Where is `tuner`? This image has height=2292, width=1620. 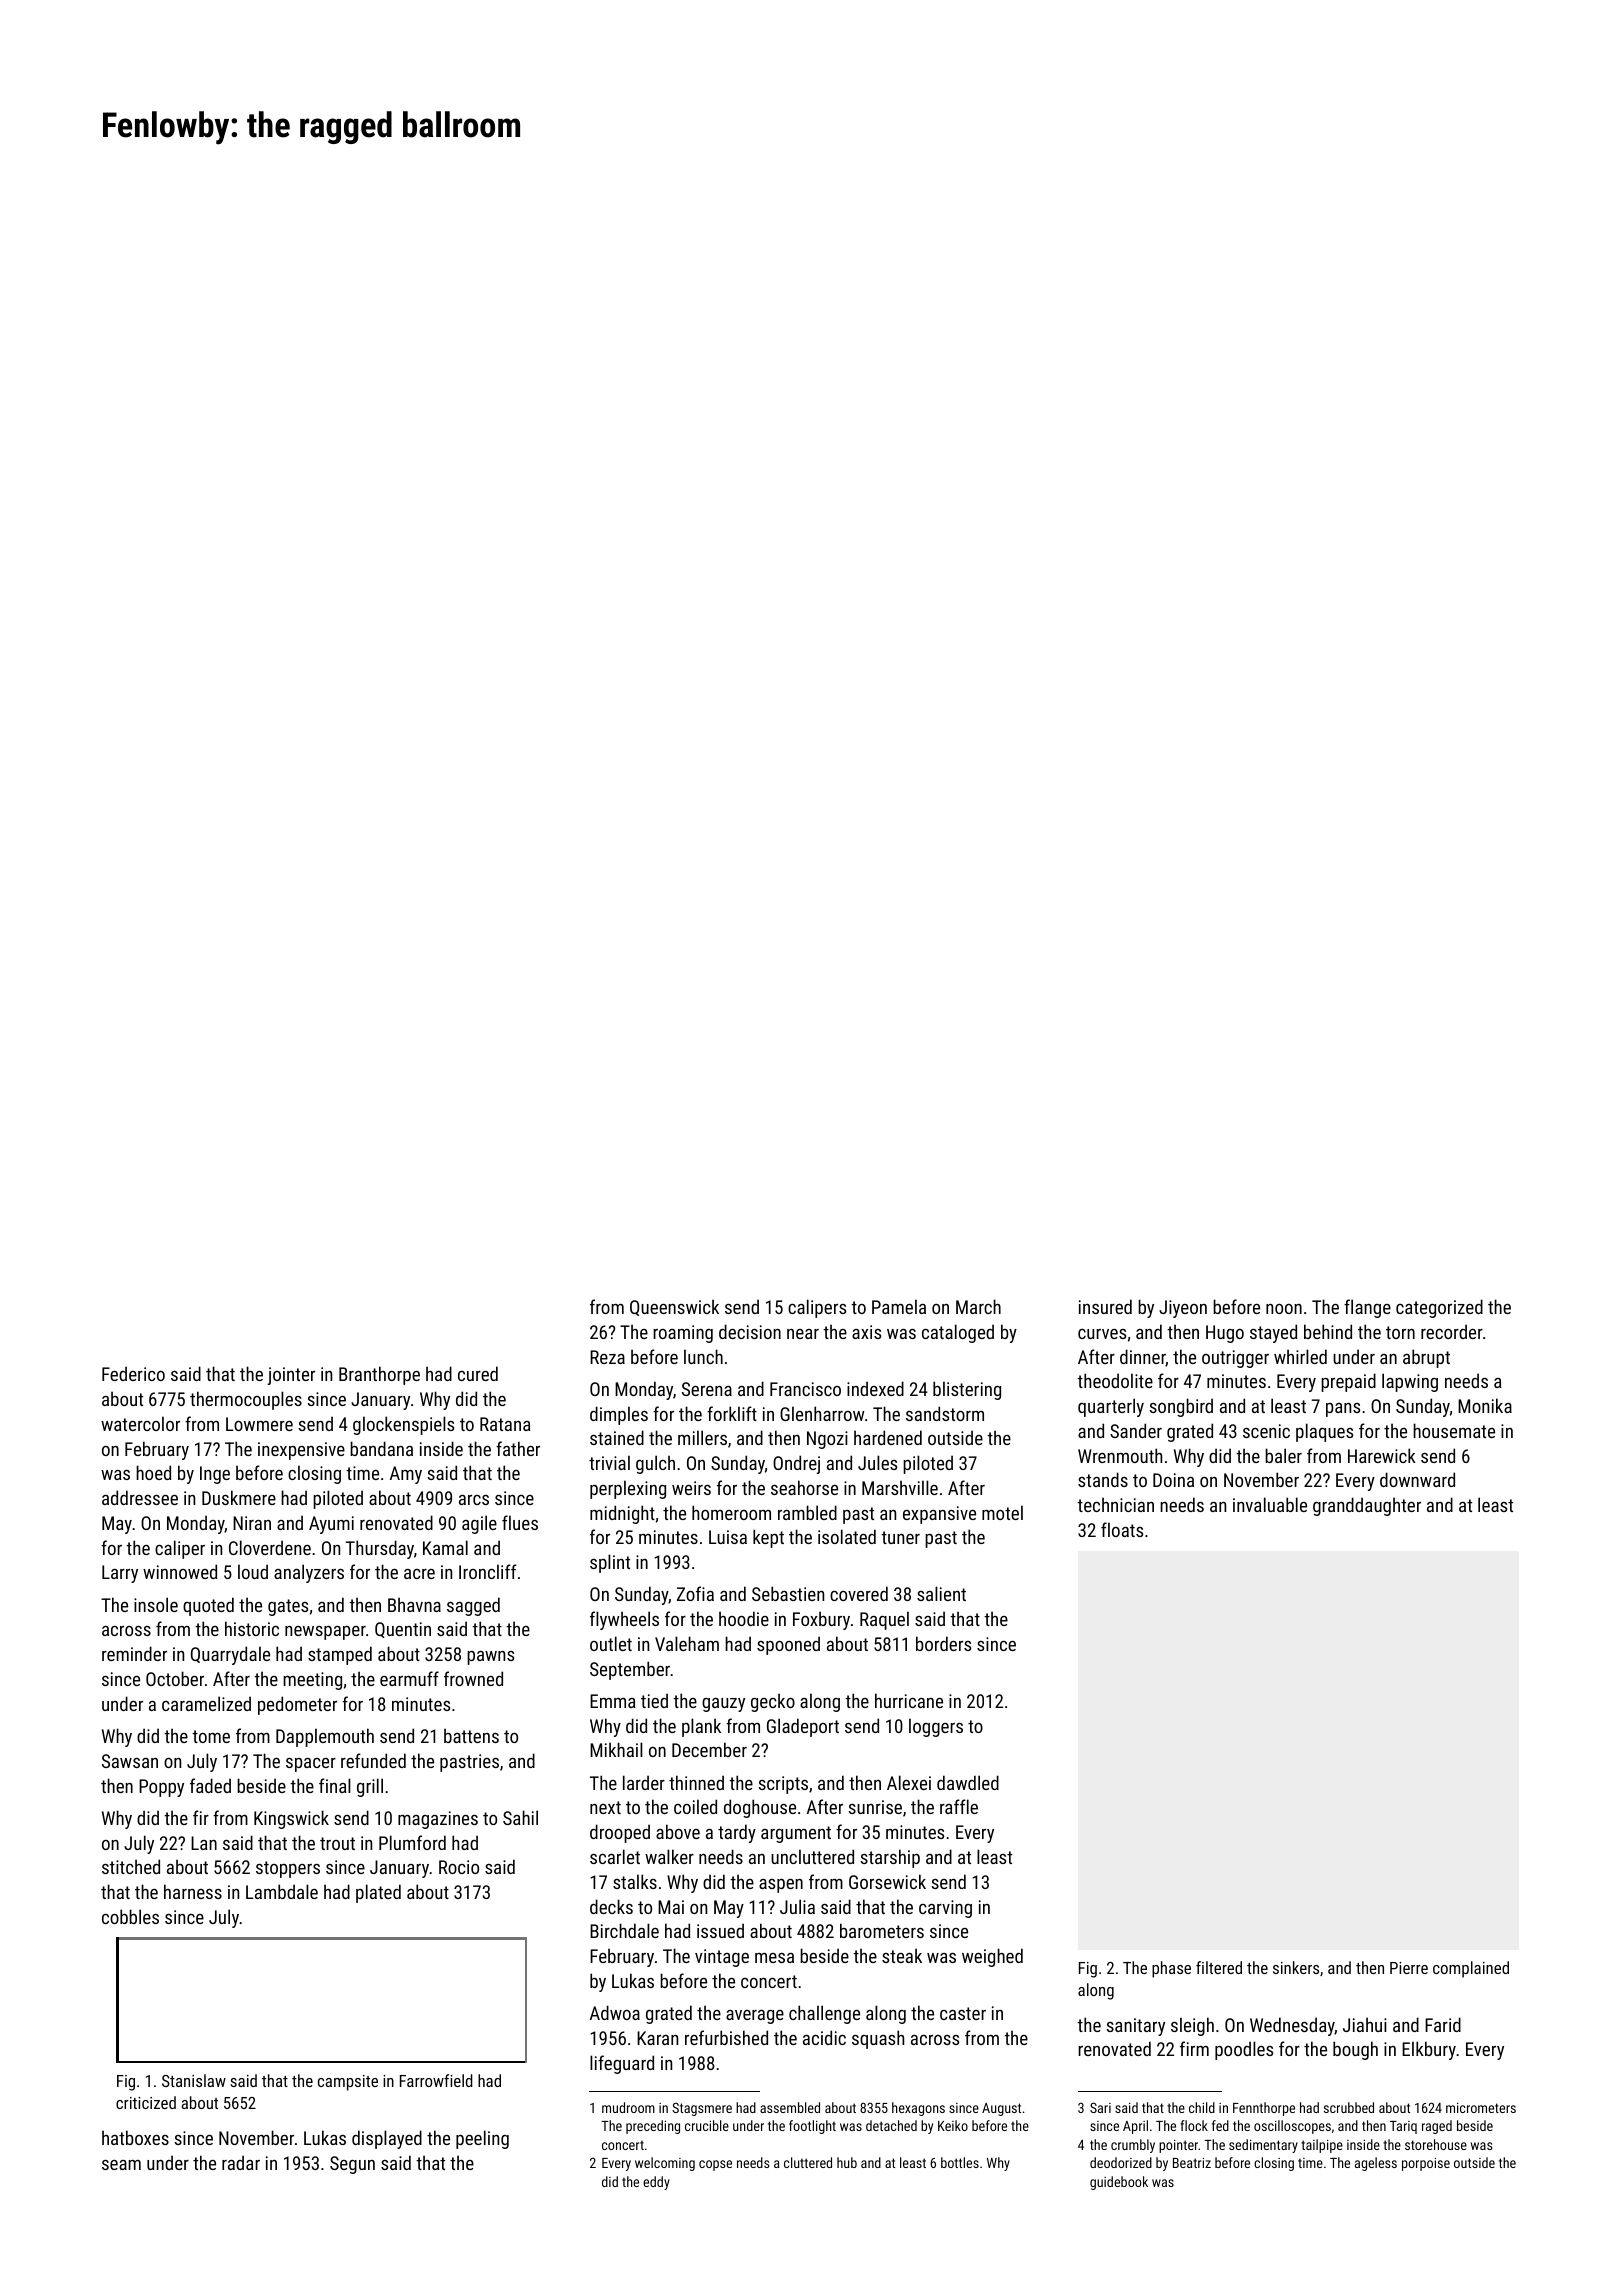 tuner is located at coordinates (900, 1537).
